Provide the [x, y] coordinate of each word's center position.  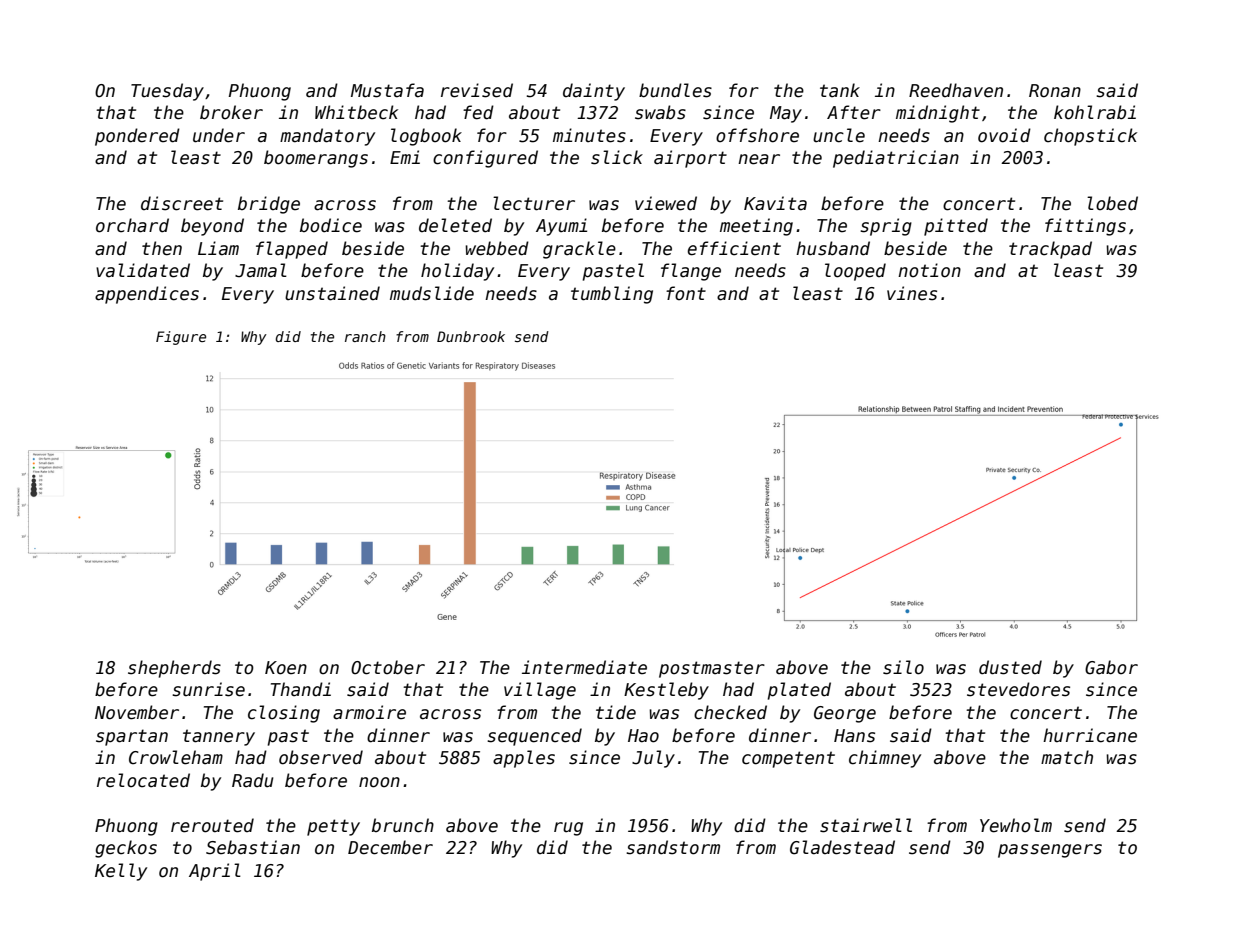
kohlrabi [1095, 112]
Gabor [1111, 667]
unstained [332, 293]
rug [568, 829]
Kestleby [666, 691]
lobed [1112, 203]
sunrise [208, 689]
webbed [497, 248]
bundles [675, 90]
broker [231, 112]
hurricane [1090, 735]
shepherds [174, 669]
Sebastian [253, 847]
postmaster [712, 669]
